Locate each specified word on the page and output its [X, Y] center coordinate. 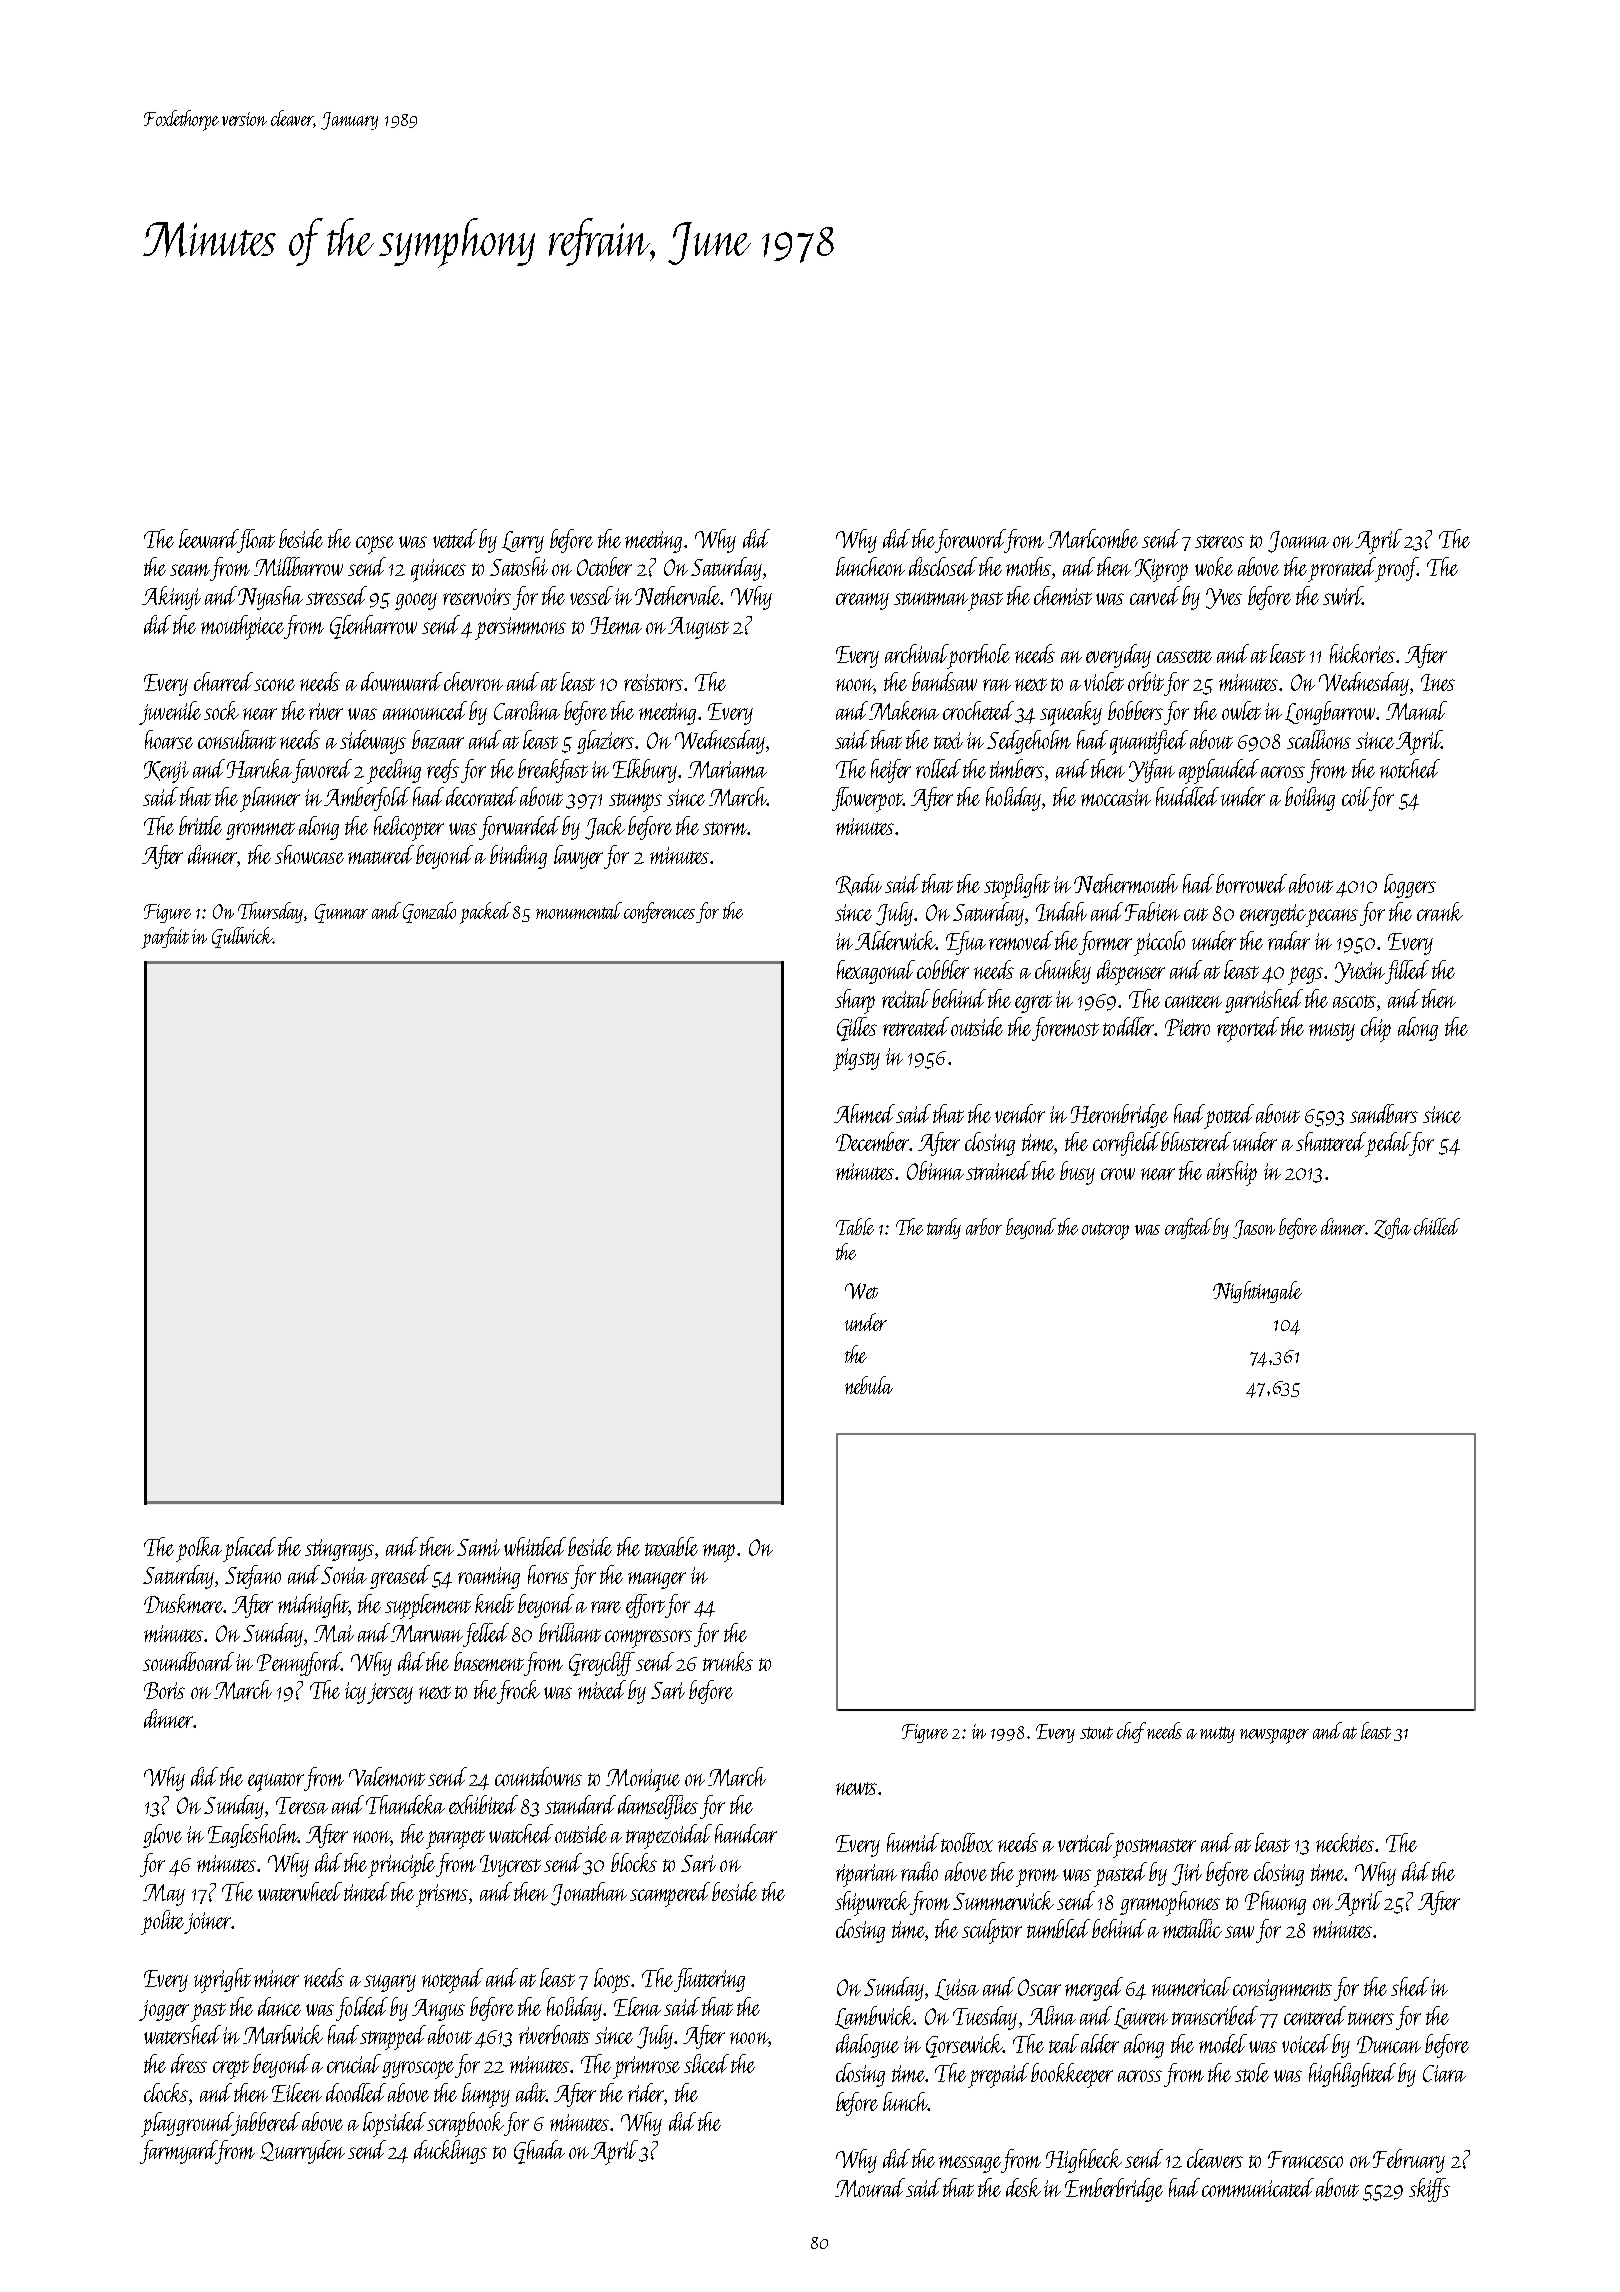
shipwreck [873, 1903]
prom [1037, 1878]
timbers [1017, 768]
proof [1397, 569]
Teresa [302, 1805]
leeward [208, 538]
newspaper [1274, 1736]
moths [1028, 566]
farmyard [178, 2152]
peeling [394, 771]
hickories [1362, 653]
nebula [869, 1385]
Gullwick [242, 937]
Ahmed [864, 1113]
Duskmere [184, 1603]
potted [1229, 1116]
